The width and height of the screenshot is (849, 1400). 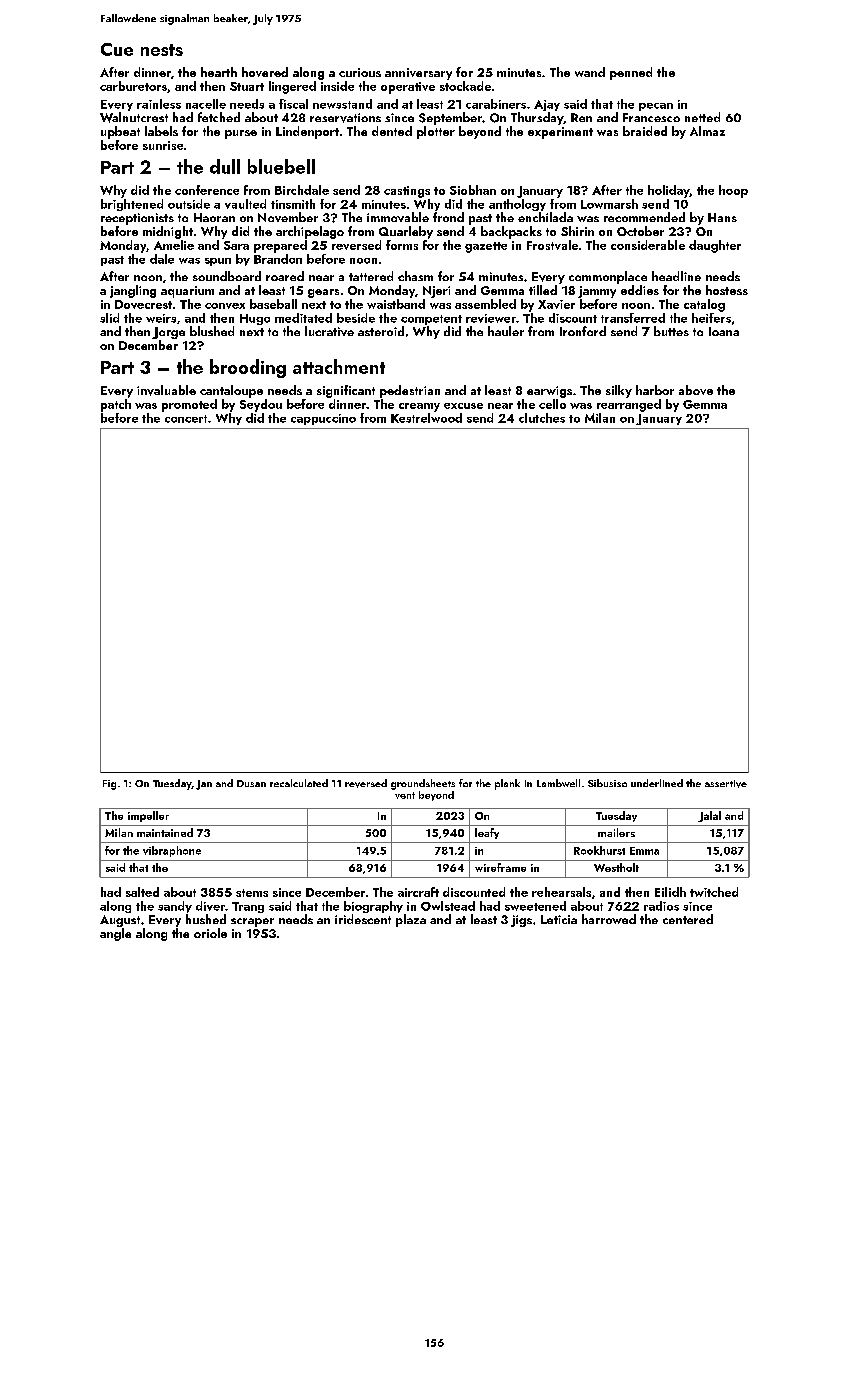 I want to click on Eilidh, so click(x=670, y=892).
